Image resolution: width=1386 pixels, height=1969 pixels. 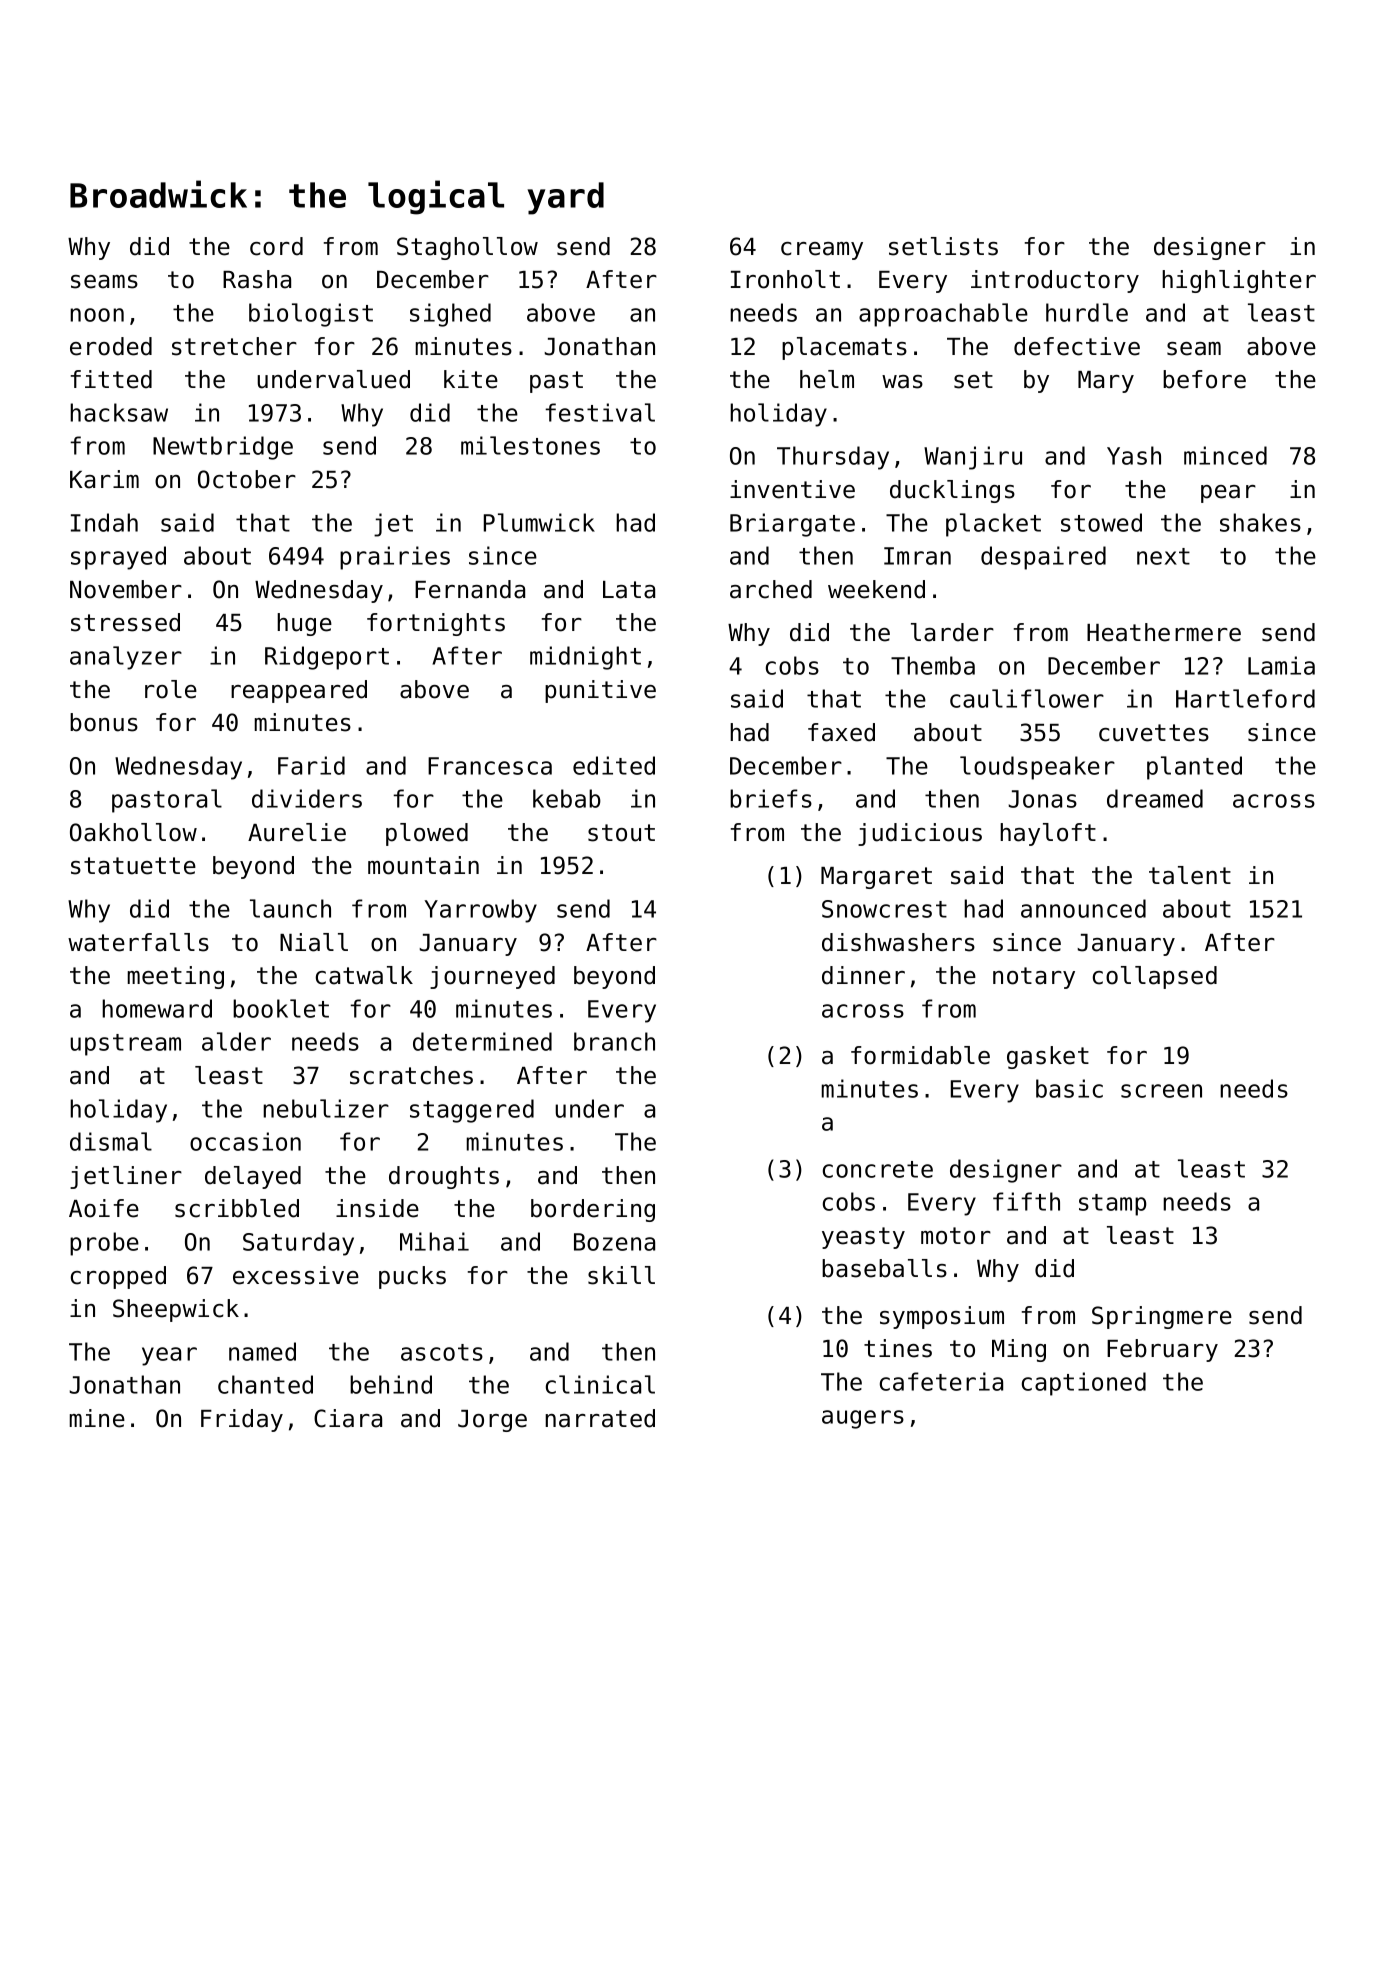 What do you see at coordinates (863, 1238) in the document?
I see `yeasty` at bounding box center [863, 1238].
